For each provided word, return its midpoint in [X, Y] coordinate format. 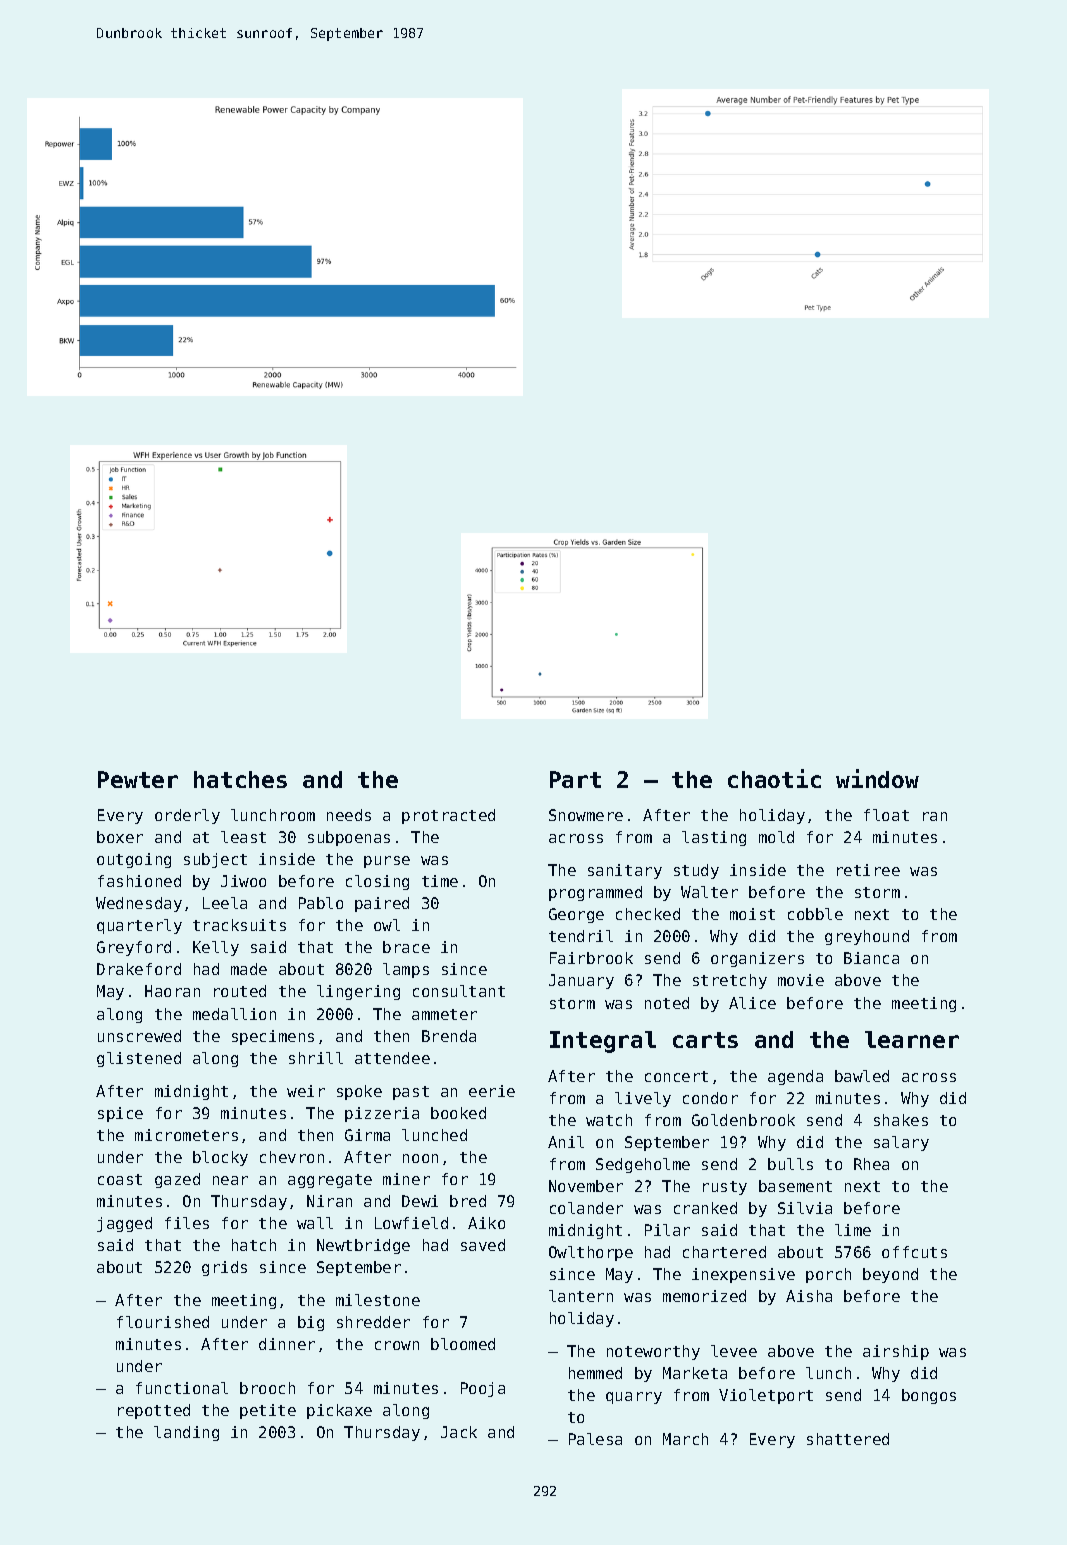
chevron [292, 1157]
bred [468, 1201]
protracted [448, 816]
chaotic [774, 778]
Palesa [595, 1439]
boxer [120, 837]
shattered [848, 1439]
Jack [459, 1432]
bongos [929, 1396]
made [249, 969]
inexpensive [743, 1275]
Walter [709, 892]
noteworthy [653, 1352]
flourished [163, 1322]
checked [648, 914]
